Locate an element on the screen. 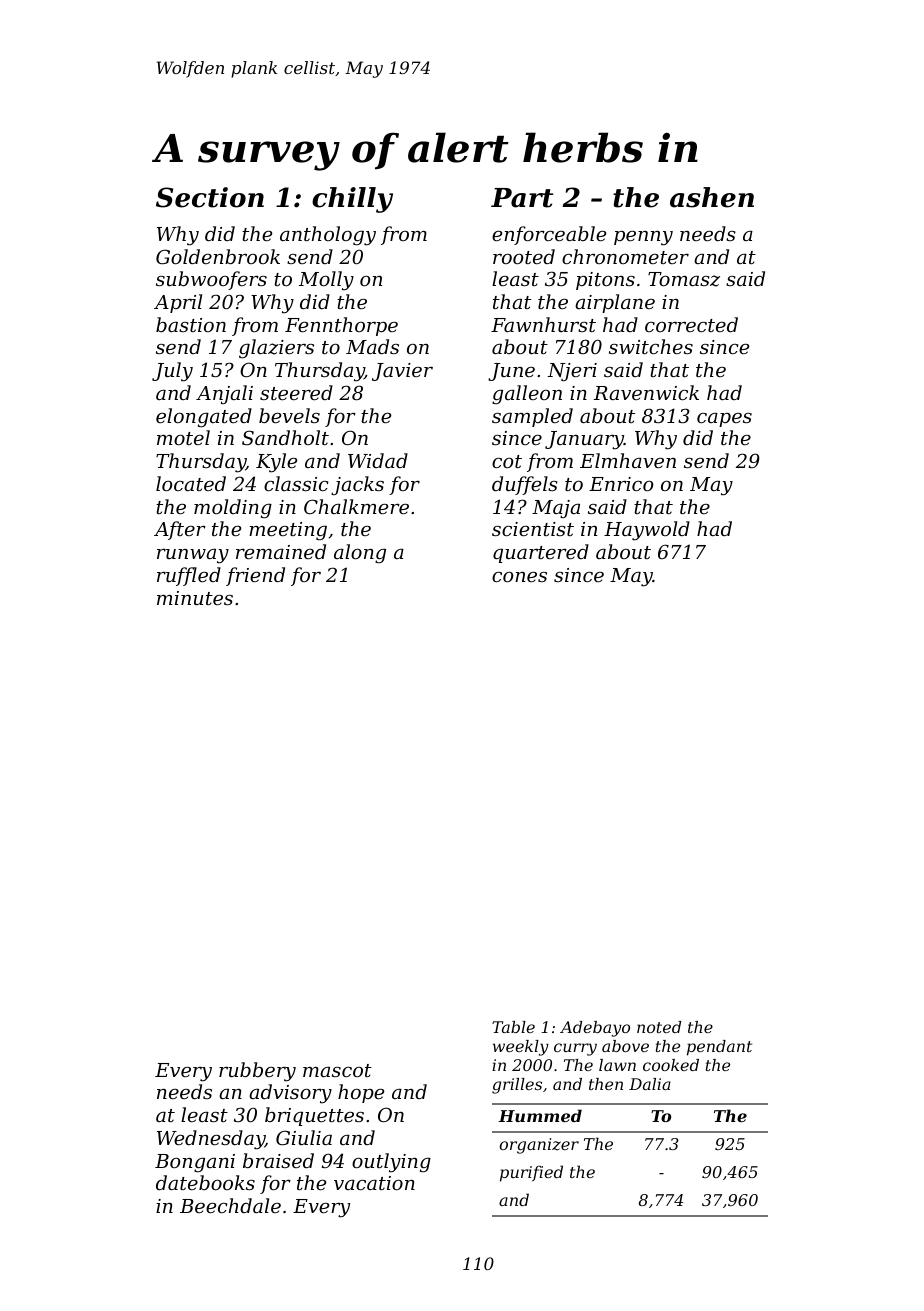 Image resolution: width=924 pixels, height=1311 pixels. Haywold is located at coordinates (647, 531).
